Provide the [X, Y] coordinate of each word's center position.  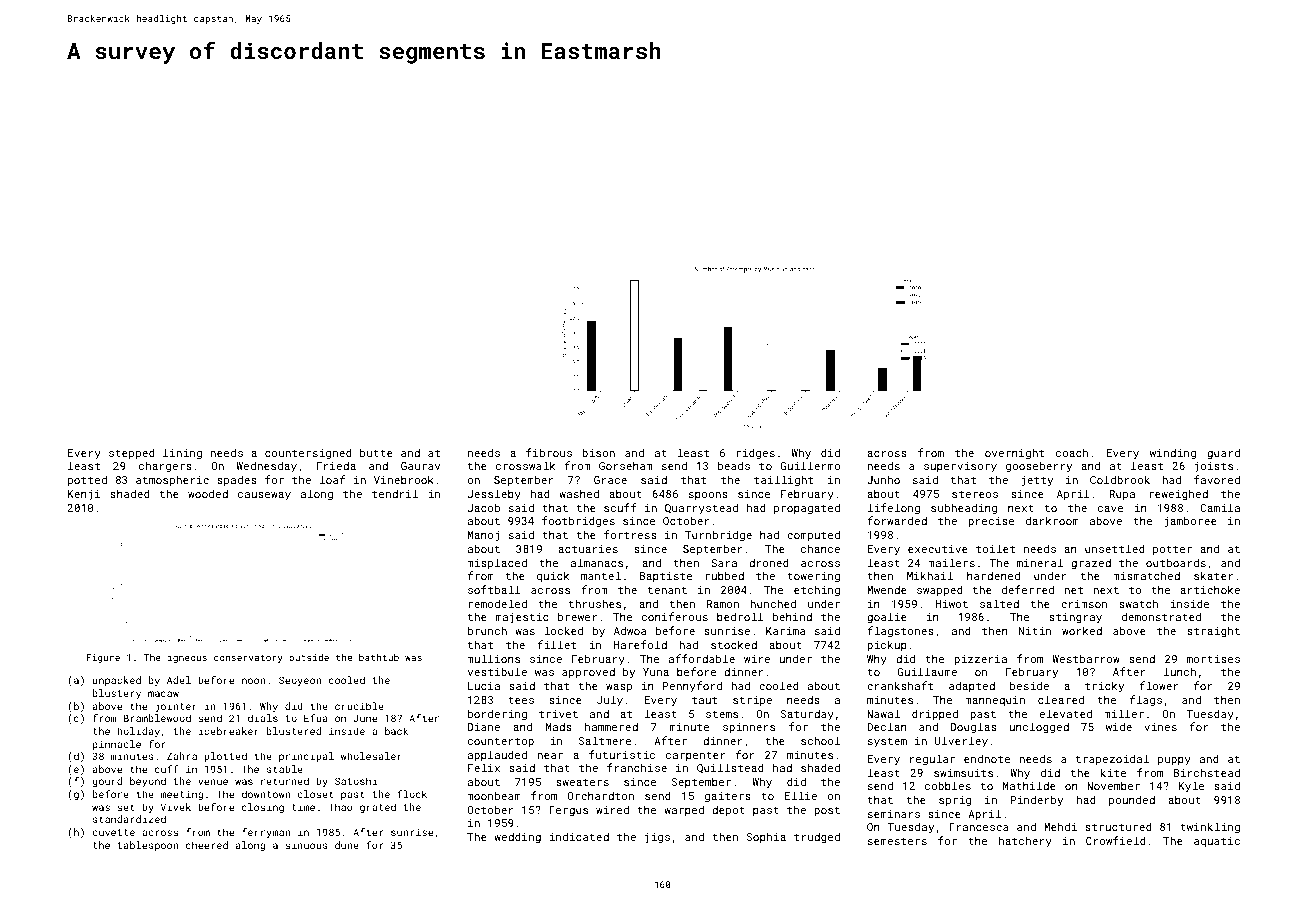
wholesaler [371, 756]
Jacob [484, 507]
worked [1082, 630]
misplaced [497, 563]
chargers [165, 467]
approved [588, 673]
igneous [187, 658]
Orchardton [601, 796]
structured [1118, 826]
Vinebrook [404, 480]
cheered [207, 845]
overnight [1014, 454]
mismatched [1146, 575]
